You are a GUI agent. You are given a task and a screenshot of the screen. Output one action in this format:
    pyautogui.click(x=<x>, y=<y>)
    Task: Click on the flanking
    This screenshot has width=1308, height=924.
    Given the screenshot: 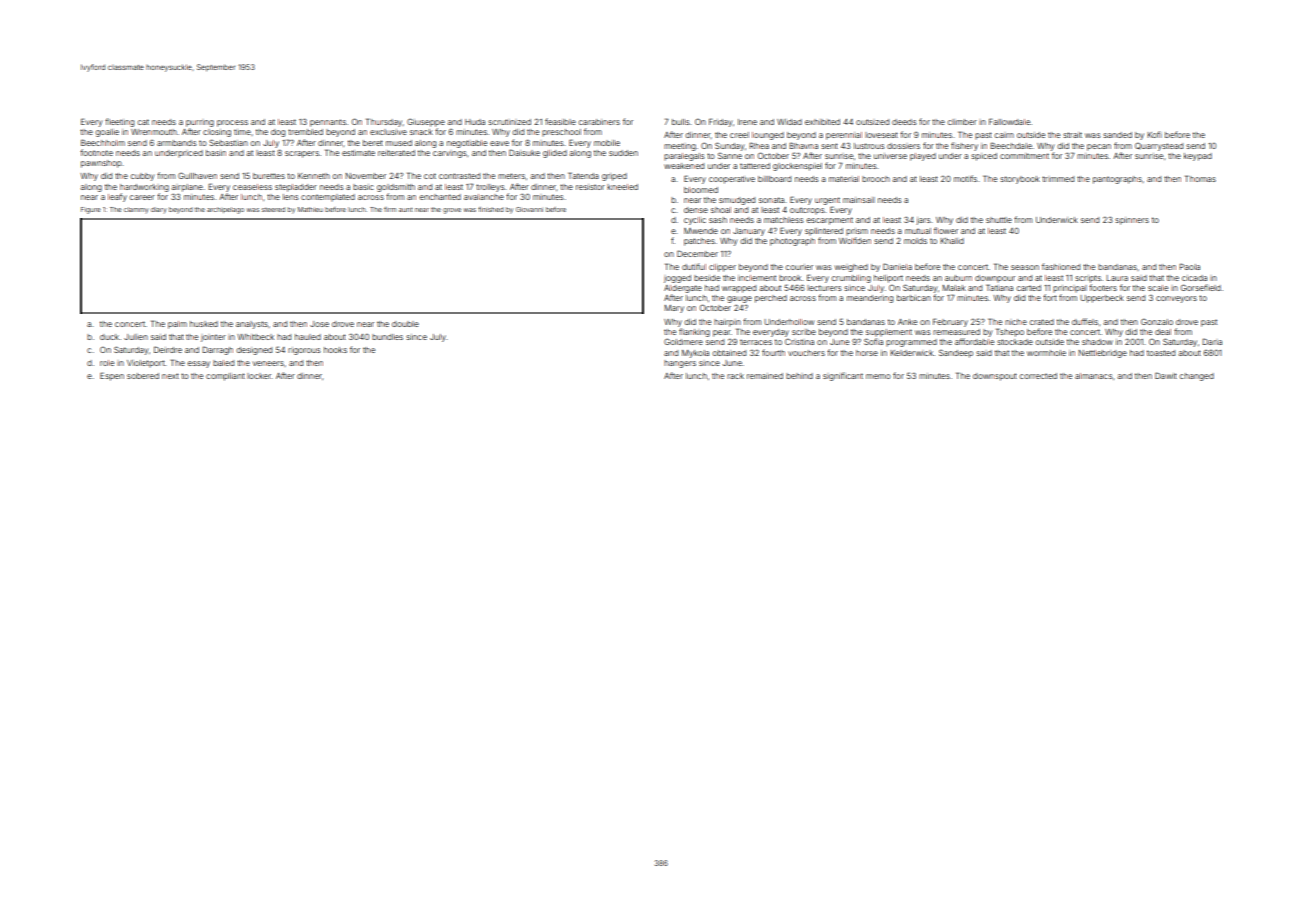 What is the action you would take?
    pyautogui.click(x=694, y=332)
